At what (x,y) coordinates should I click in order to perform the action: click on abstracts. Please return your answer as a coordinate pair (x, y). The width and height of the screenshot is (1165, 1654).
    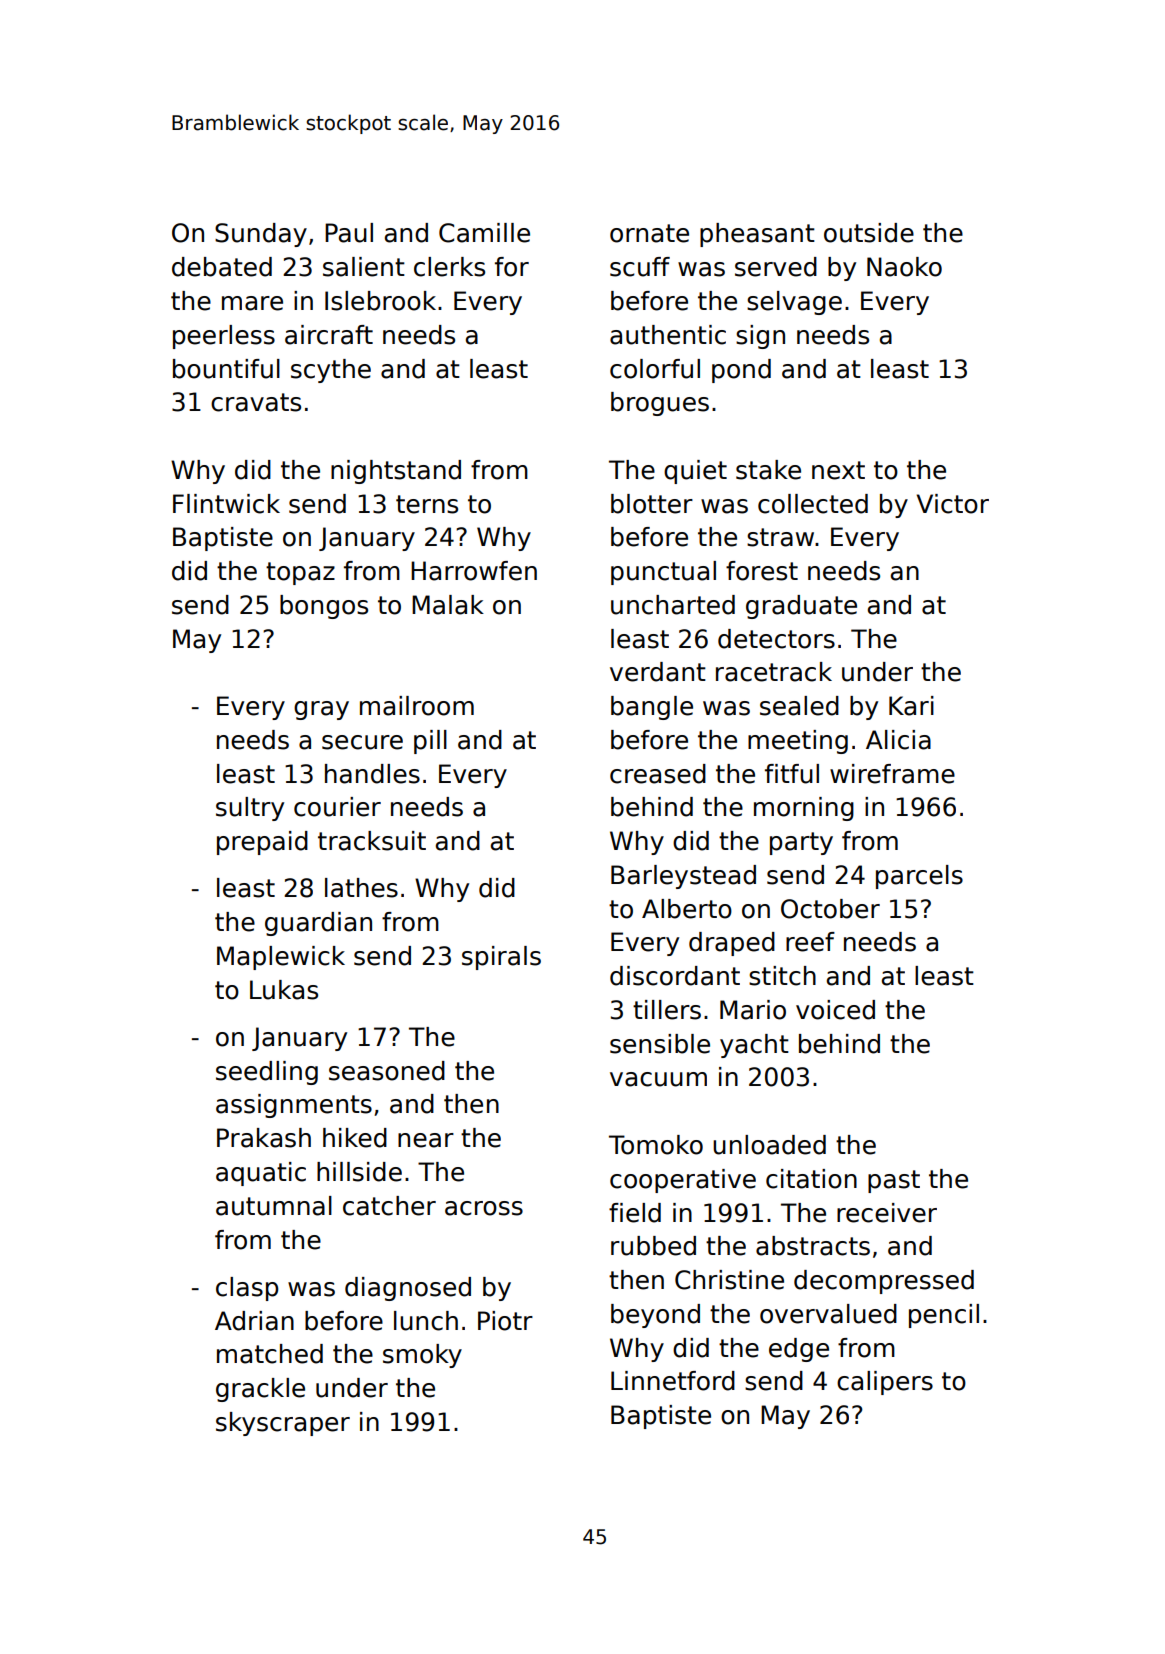
    Looking at the image, I should click on (813, 1246).
